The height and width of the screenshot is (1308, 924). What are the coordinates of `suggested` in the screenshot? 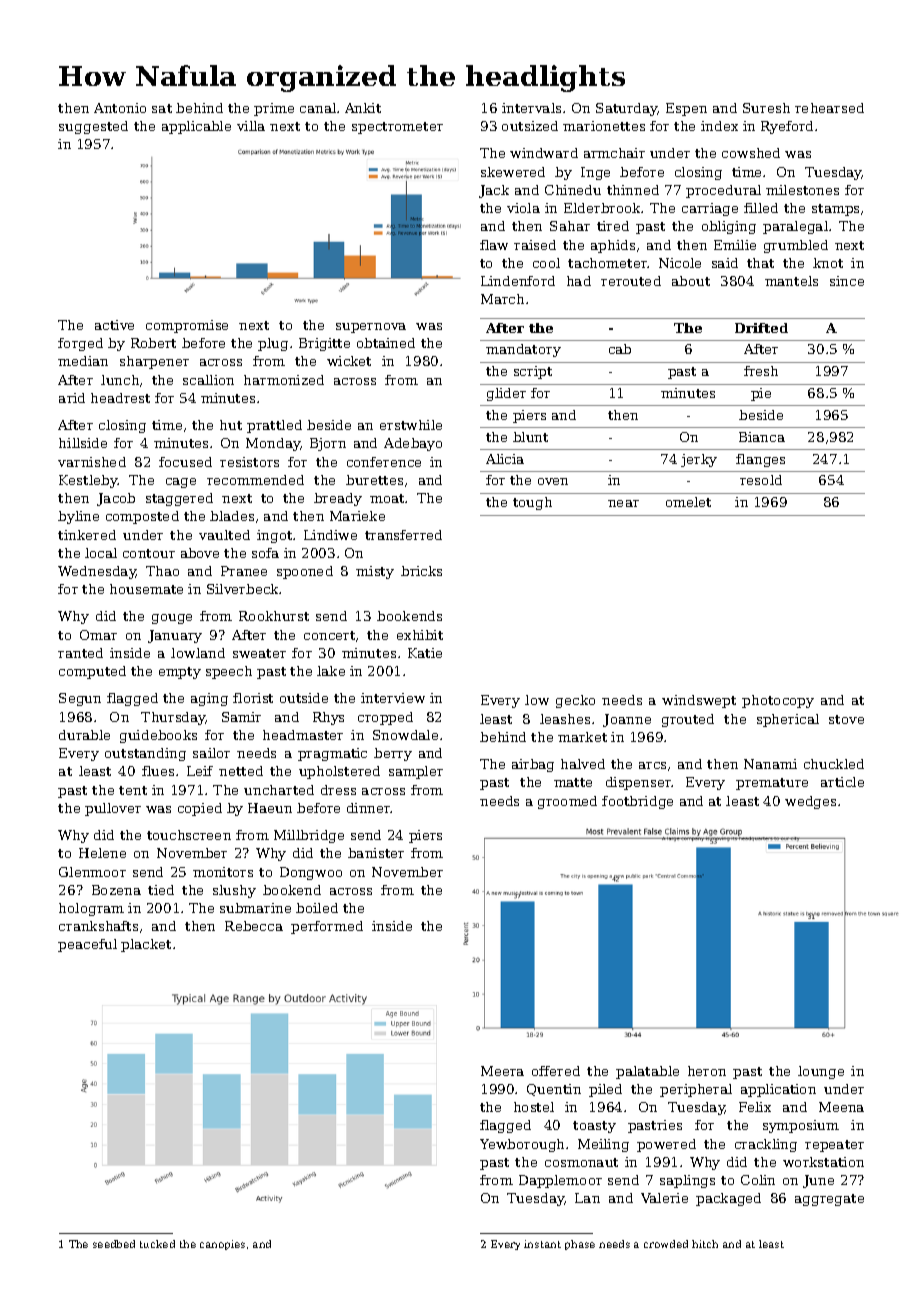 It's located at (93, 127).
